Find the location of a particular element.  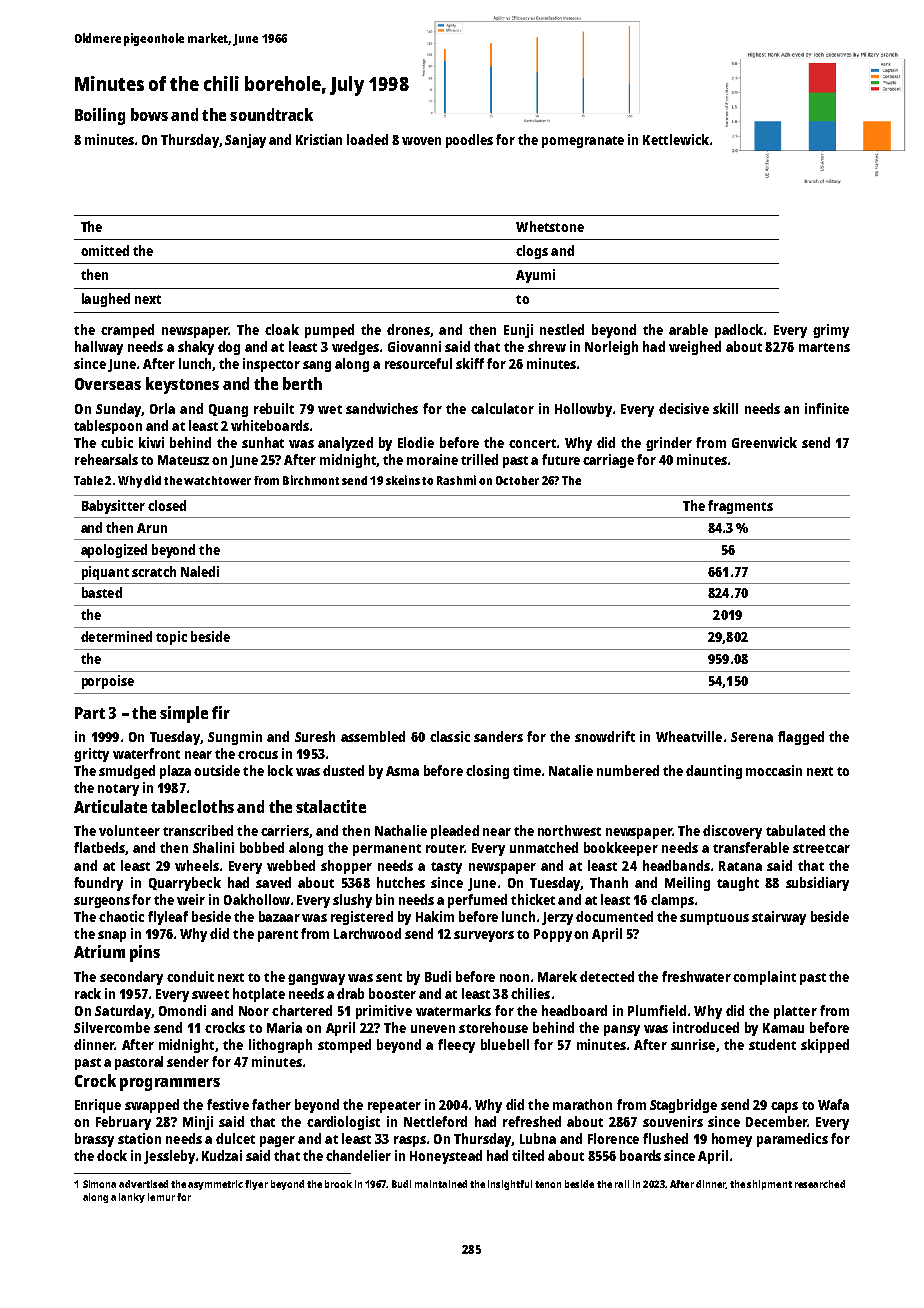

maintained is located at coordinates (441, 1184).
